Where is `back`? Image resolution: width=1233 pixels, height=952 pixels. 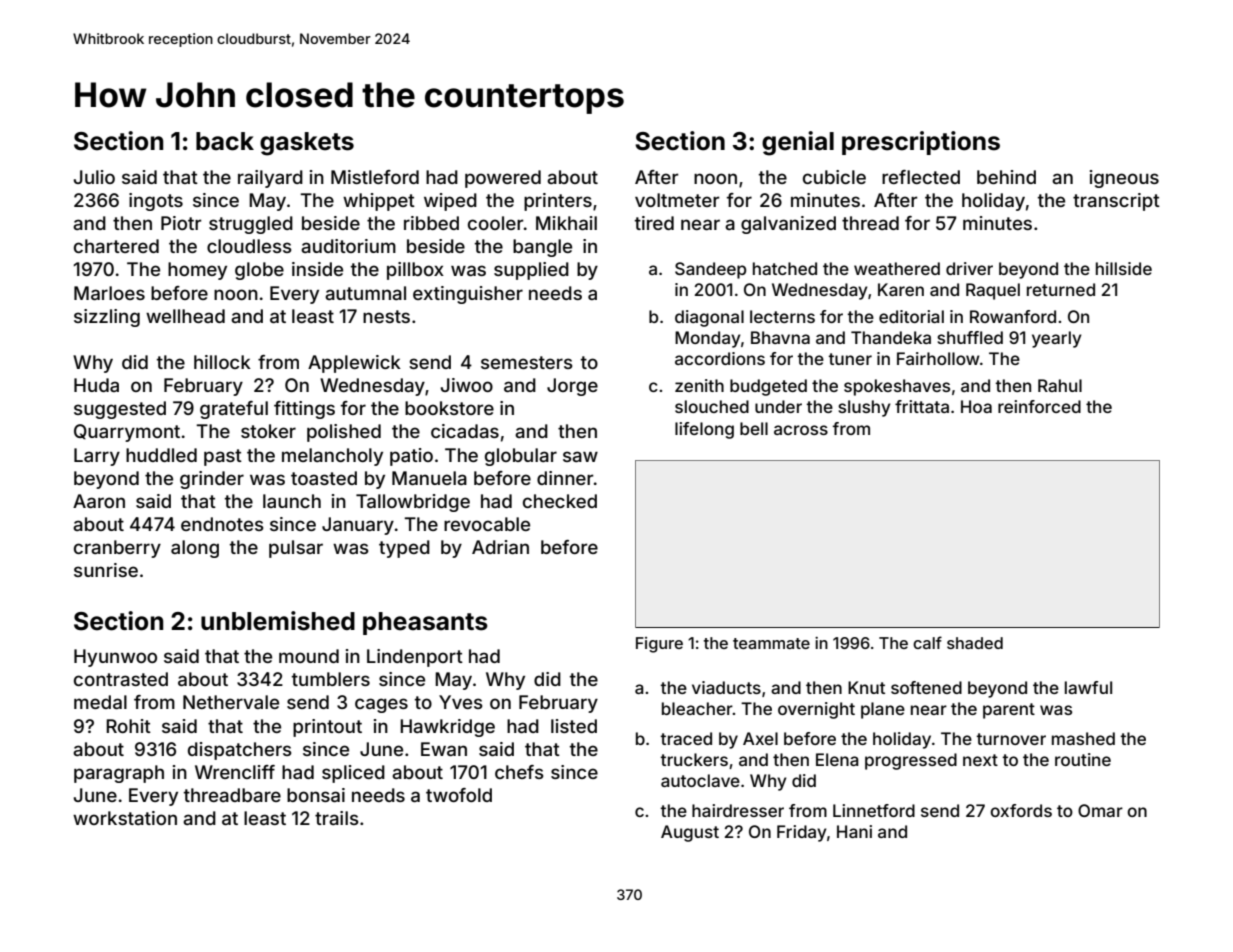 back is located at coordinates (225, 141).
